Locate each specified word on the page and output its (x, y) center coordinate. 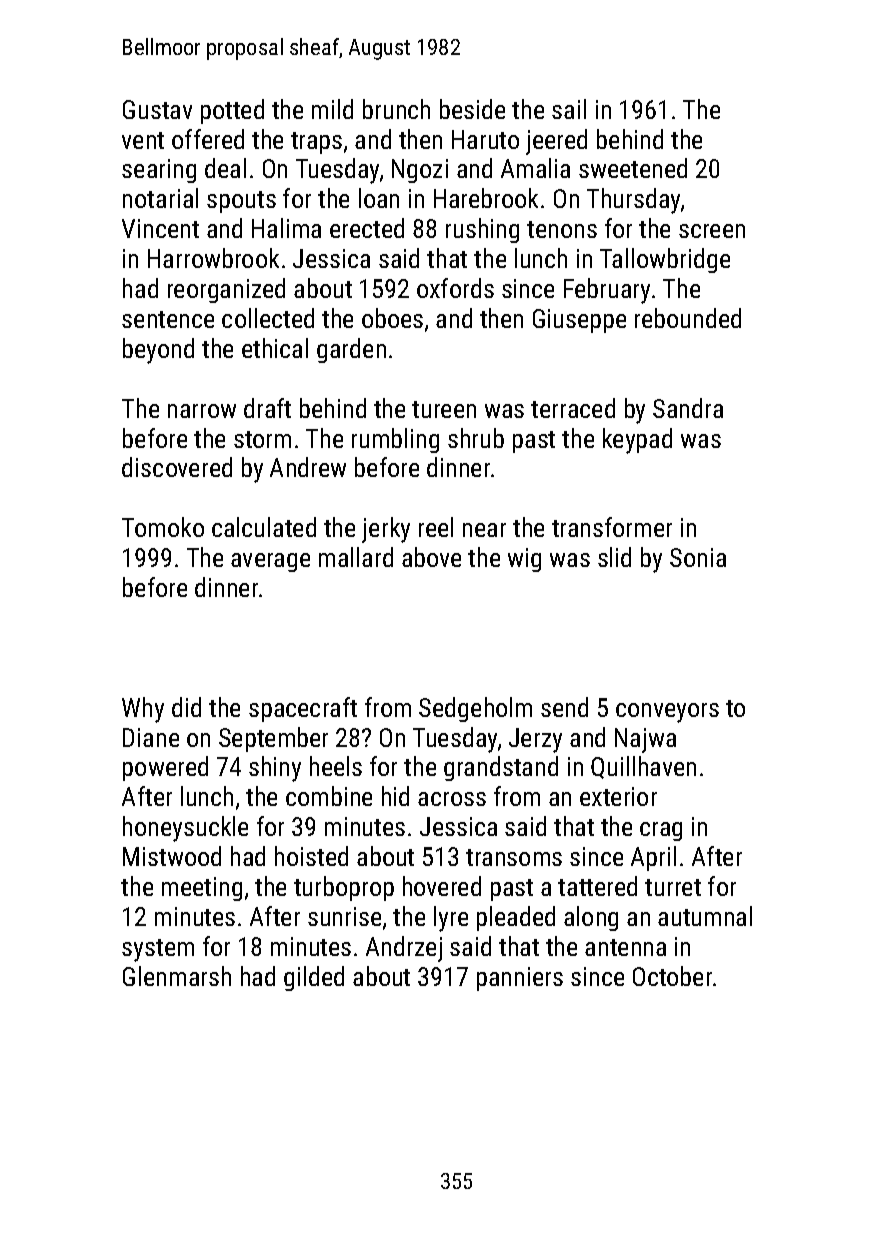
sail (569, 109)
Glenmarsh (177, 976)
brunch (396, 109)
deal (225, 168)
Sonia (698, 557)
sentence (168, 319)
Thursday (633, 201)
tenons (562, 229)
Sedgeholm (475, 709)
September (273, 739)
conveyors (667, 713)
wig (524, 560)
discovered (177, 467)
